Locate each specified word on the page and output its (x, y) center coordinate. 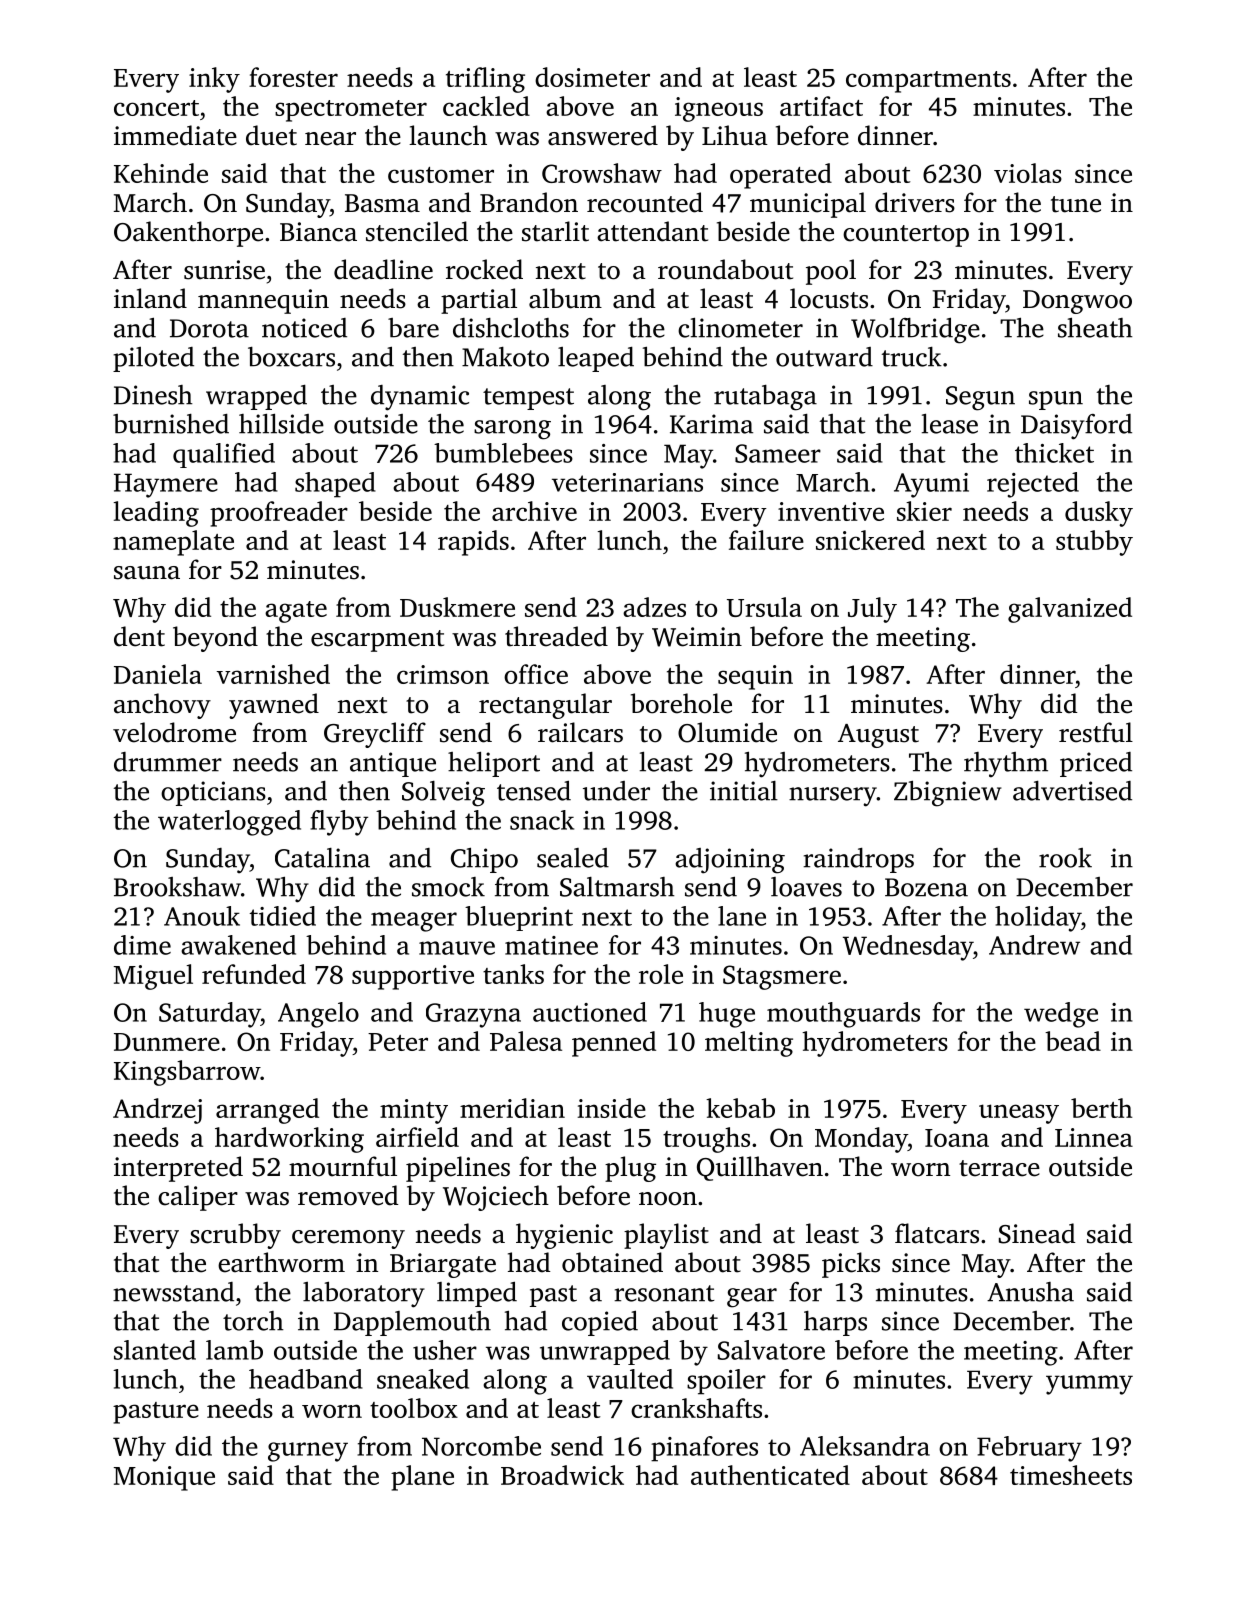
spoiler (726, 1382)
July (872, 610)
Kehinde (161, 173)
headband (306, 1379)
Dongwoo (1077, 302)
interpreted (178, 1169)
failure (766, 540)
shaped (335, 485)
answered (603, 135)
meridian (512, 1108)
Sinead (1037, 1233)
